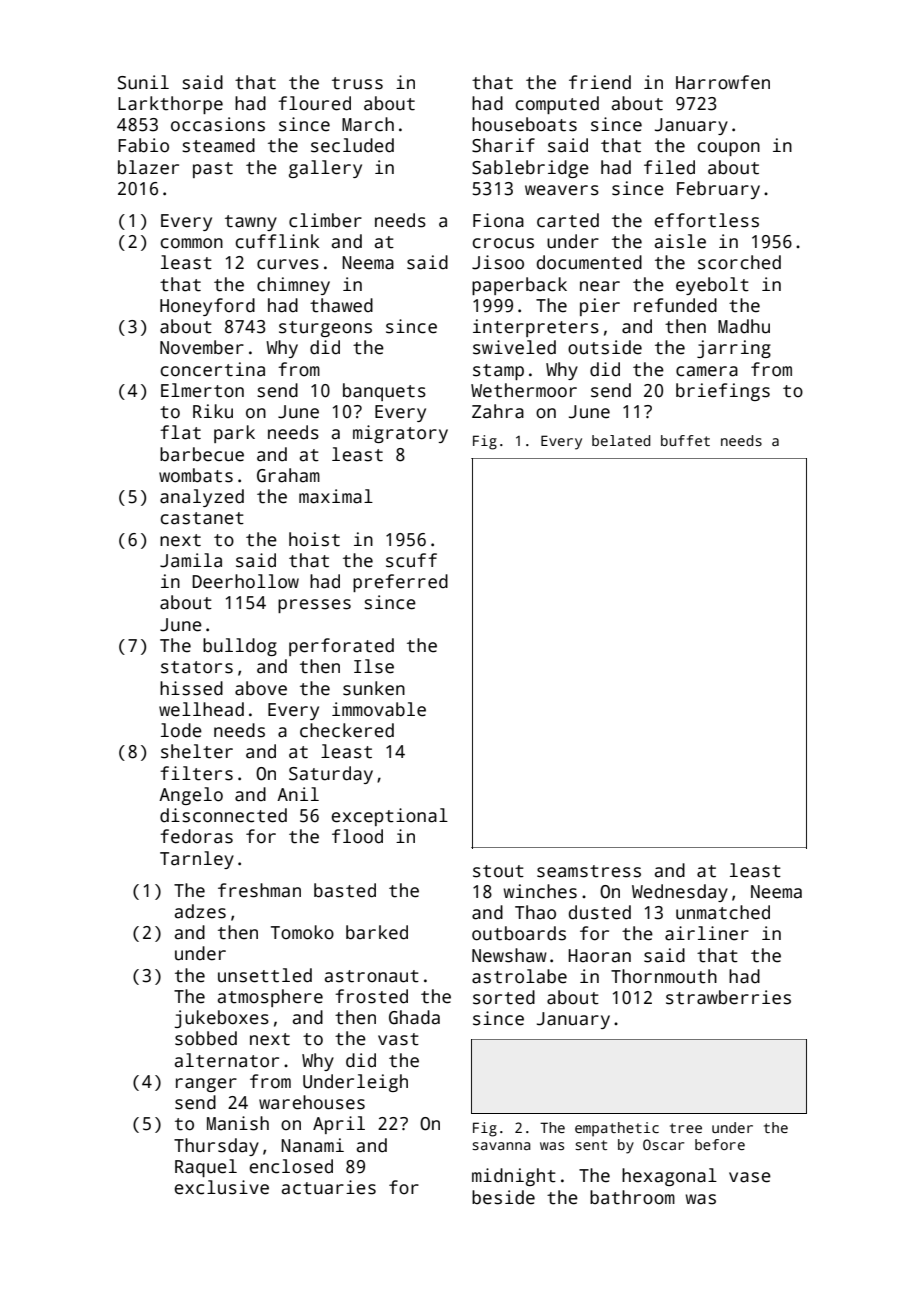 The height and width of the screenshot is (1308, 924). I want to click on truss, so click(357, 83).
